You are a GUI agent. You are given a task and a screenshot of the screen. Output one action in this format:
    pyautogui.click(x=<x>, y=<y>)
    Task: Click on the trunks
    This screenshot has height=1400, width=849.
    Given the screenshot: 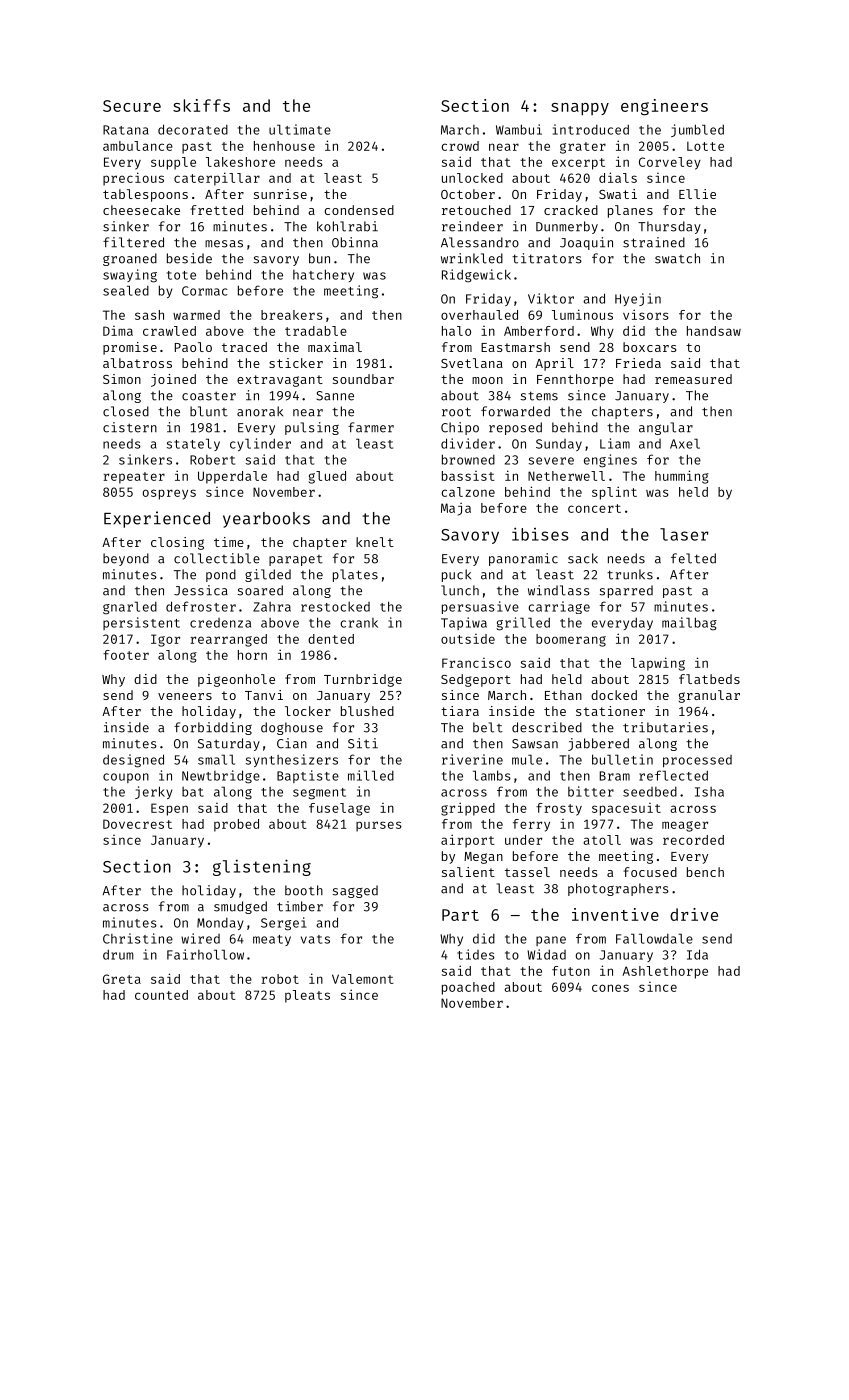 What is the action you would take?
    pyautogui.click(x=630, y=574)
